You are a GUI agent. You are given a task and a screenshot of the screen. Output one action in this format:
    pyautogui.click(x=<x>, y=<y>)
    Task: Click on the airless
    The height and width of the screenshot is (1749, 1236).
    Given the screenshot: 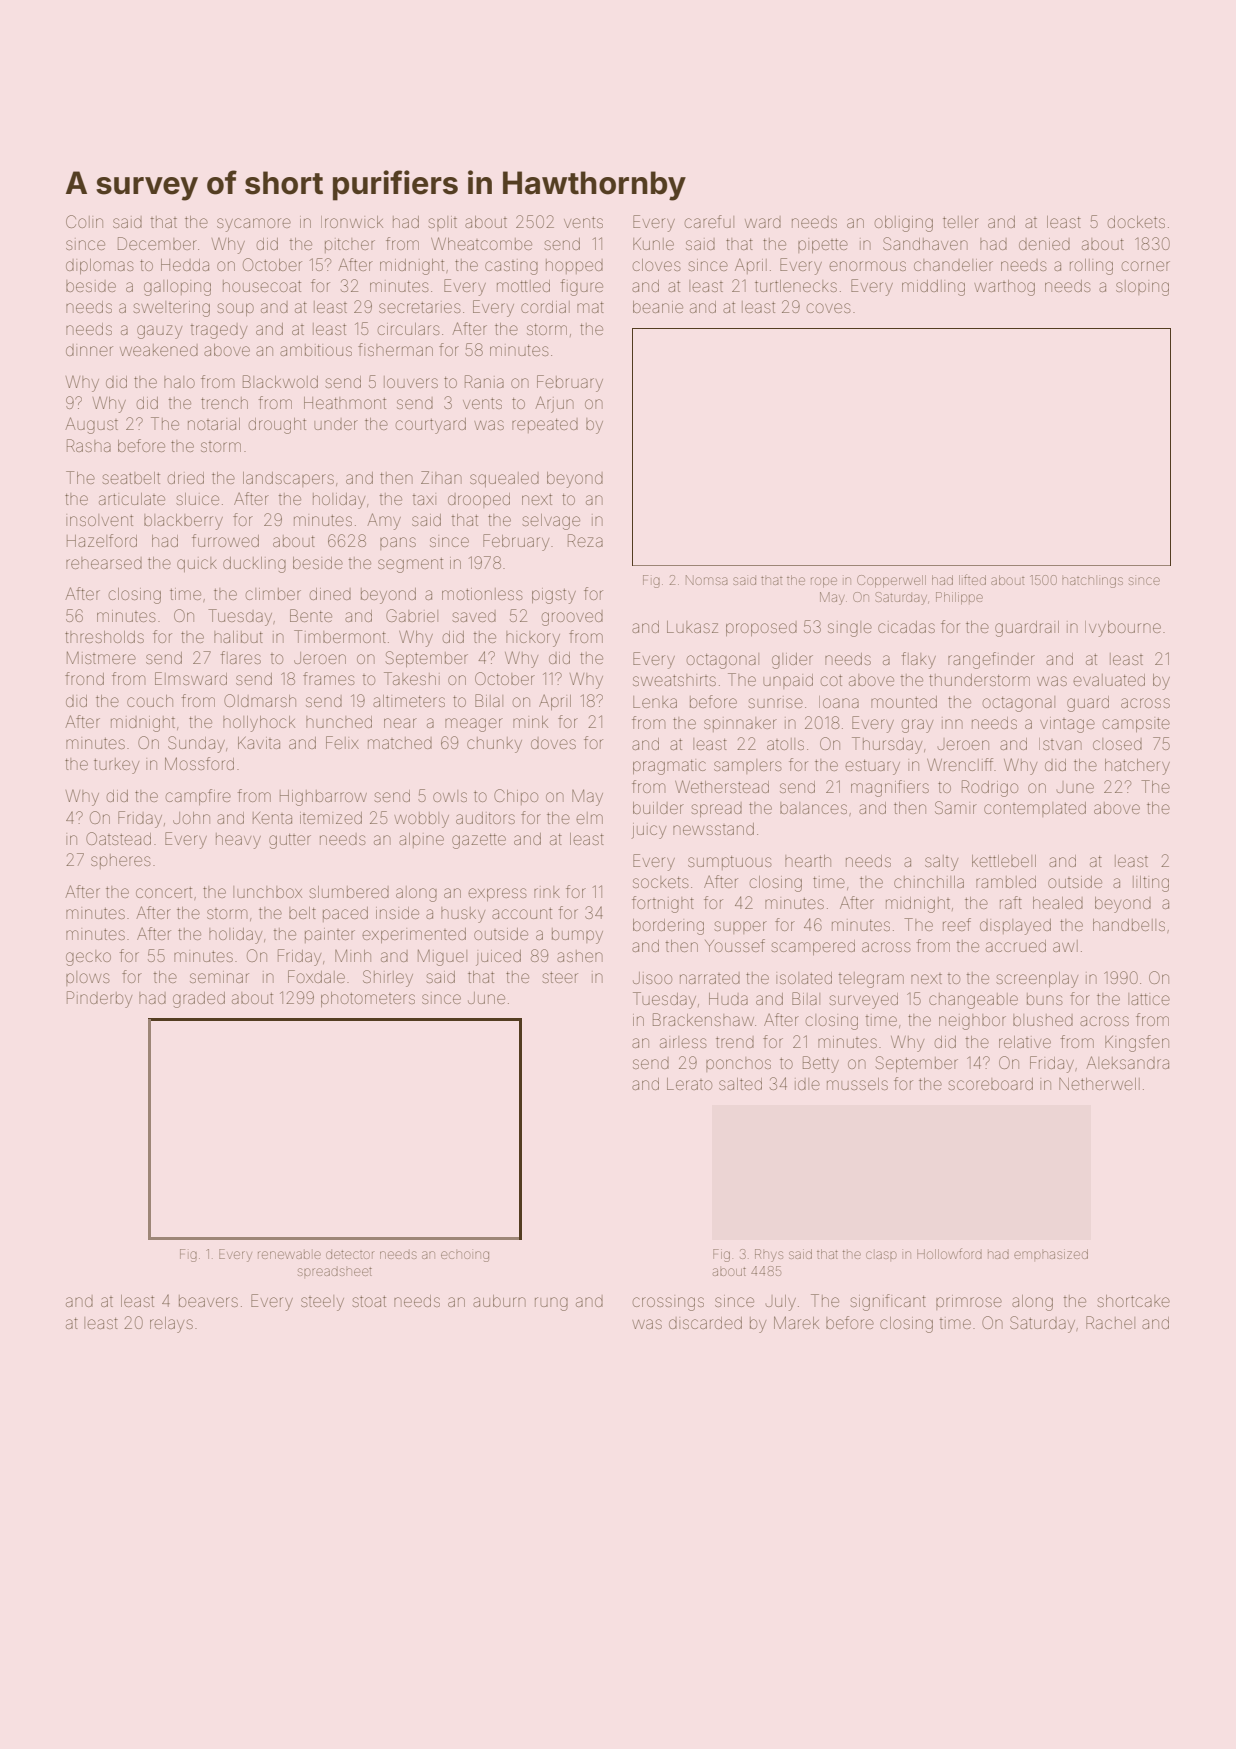 What is the action you would take?
    pyautogui.click(x=683, y=1042)
